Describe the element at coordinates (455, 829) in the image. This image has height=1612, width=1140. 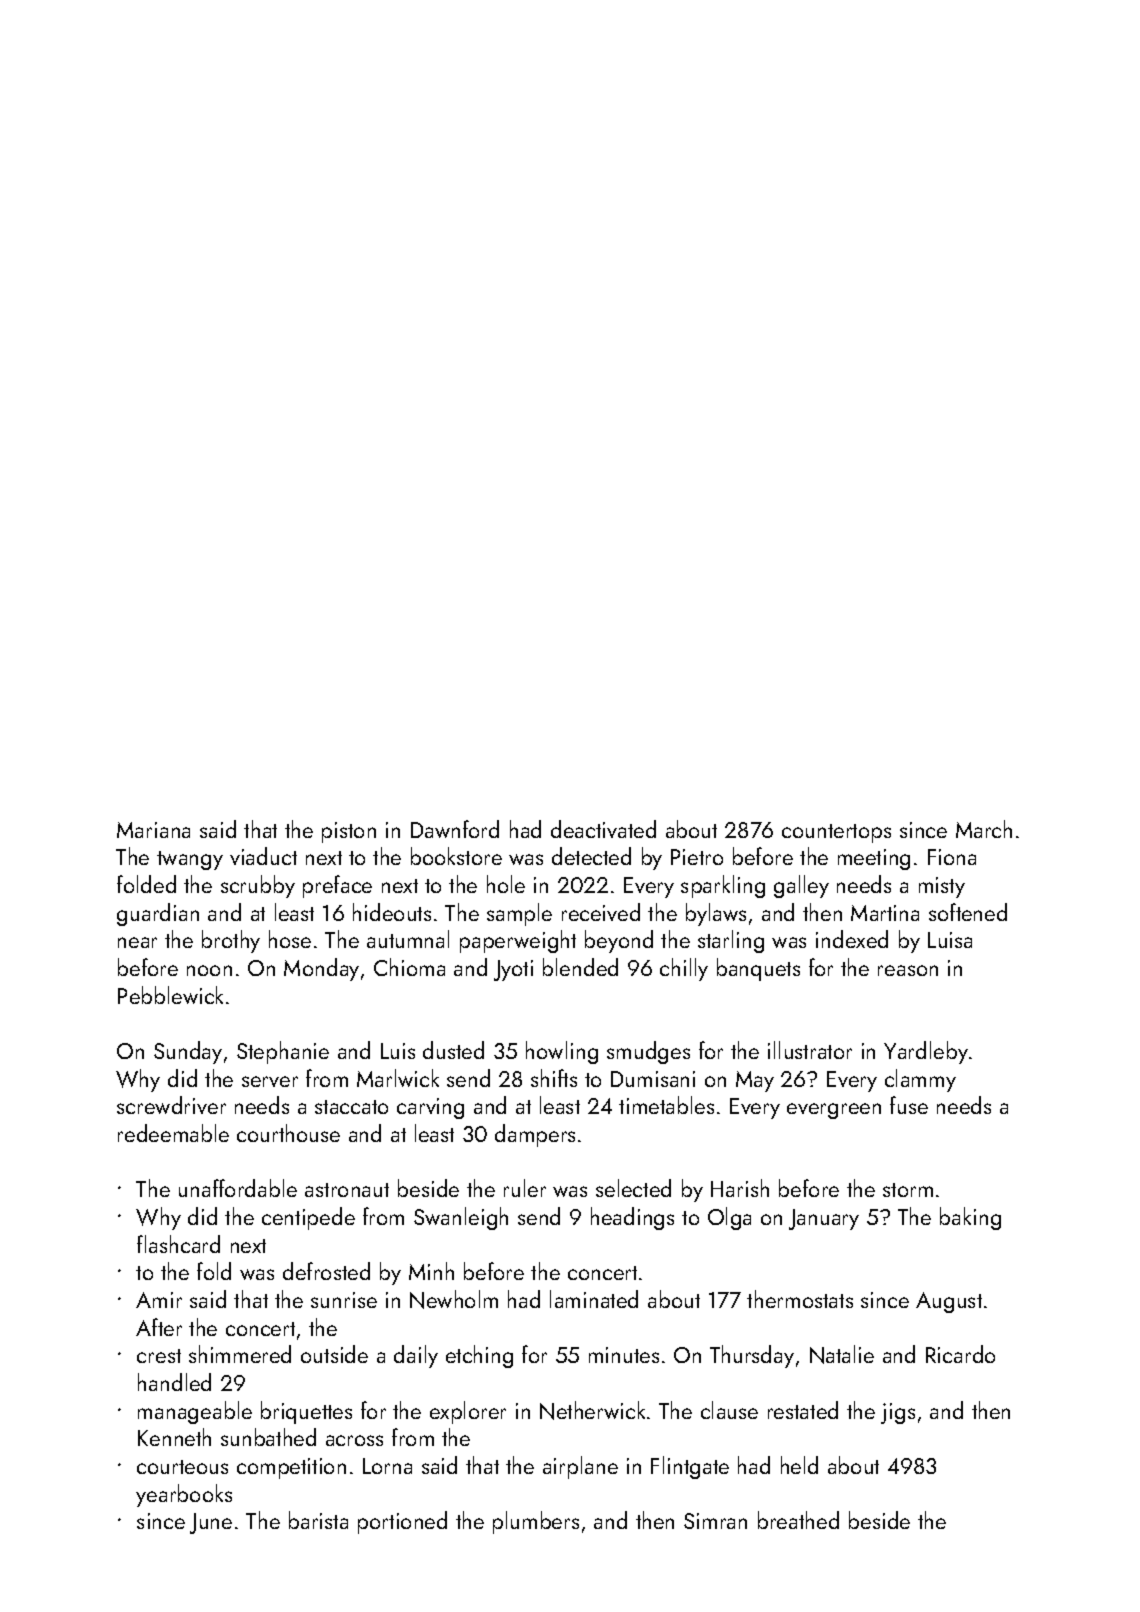
I see `Dawnford` at that location.
